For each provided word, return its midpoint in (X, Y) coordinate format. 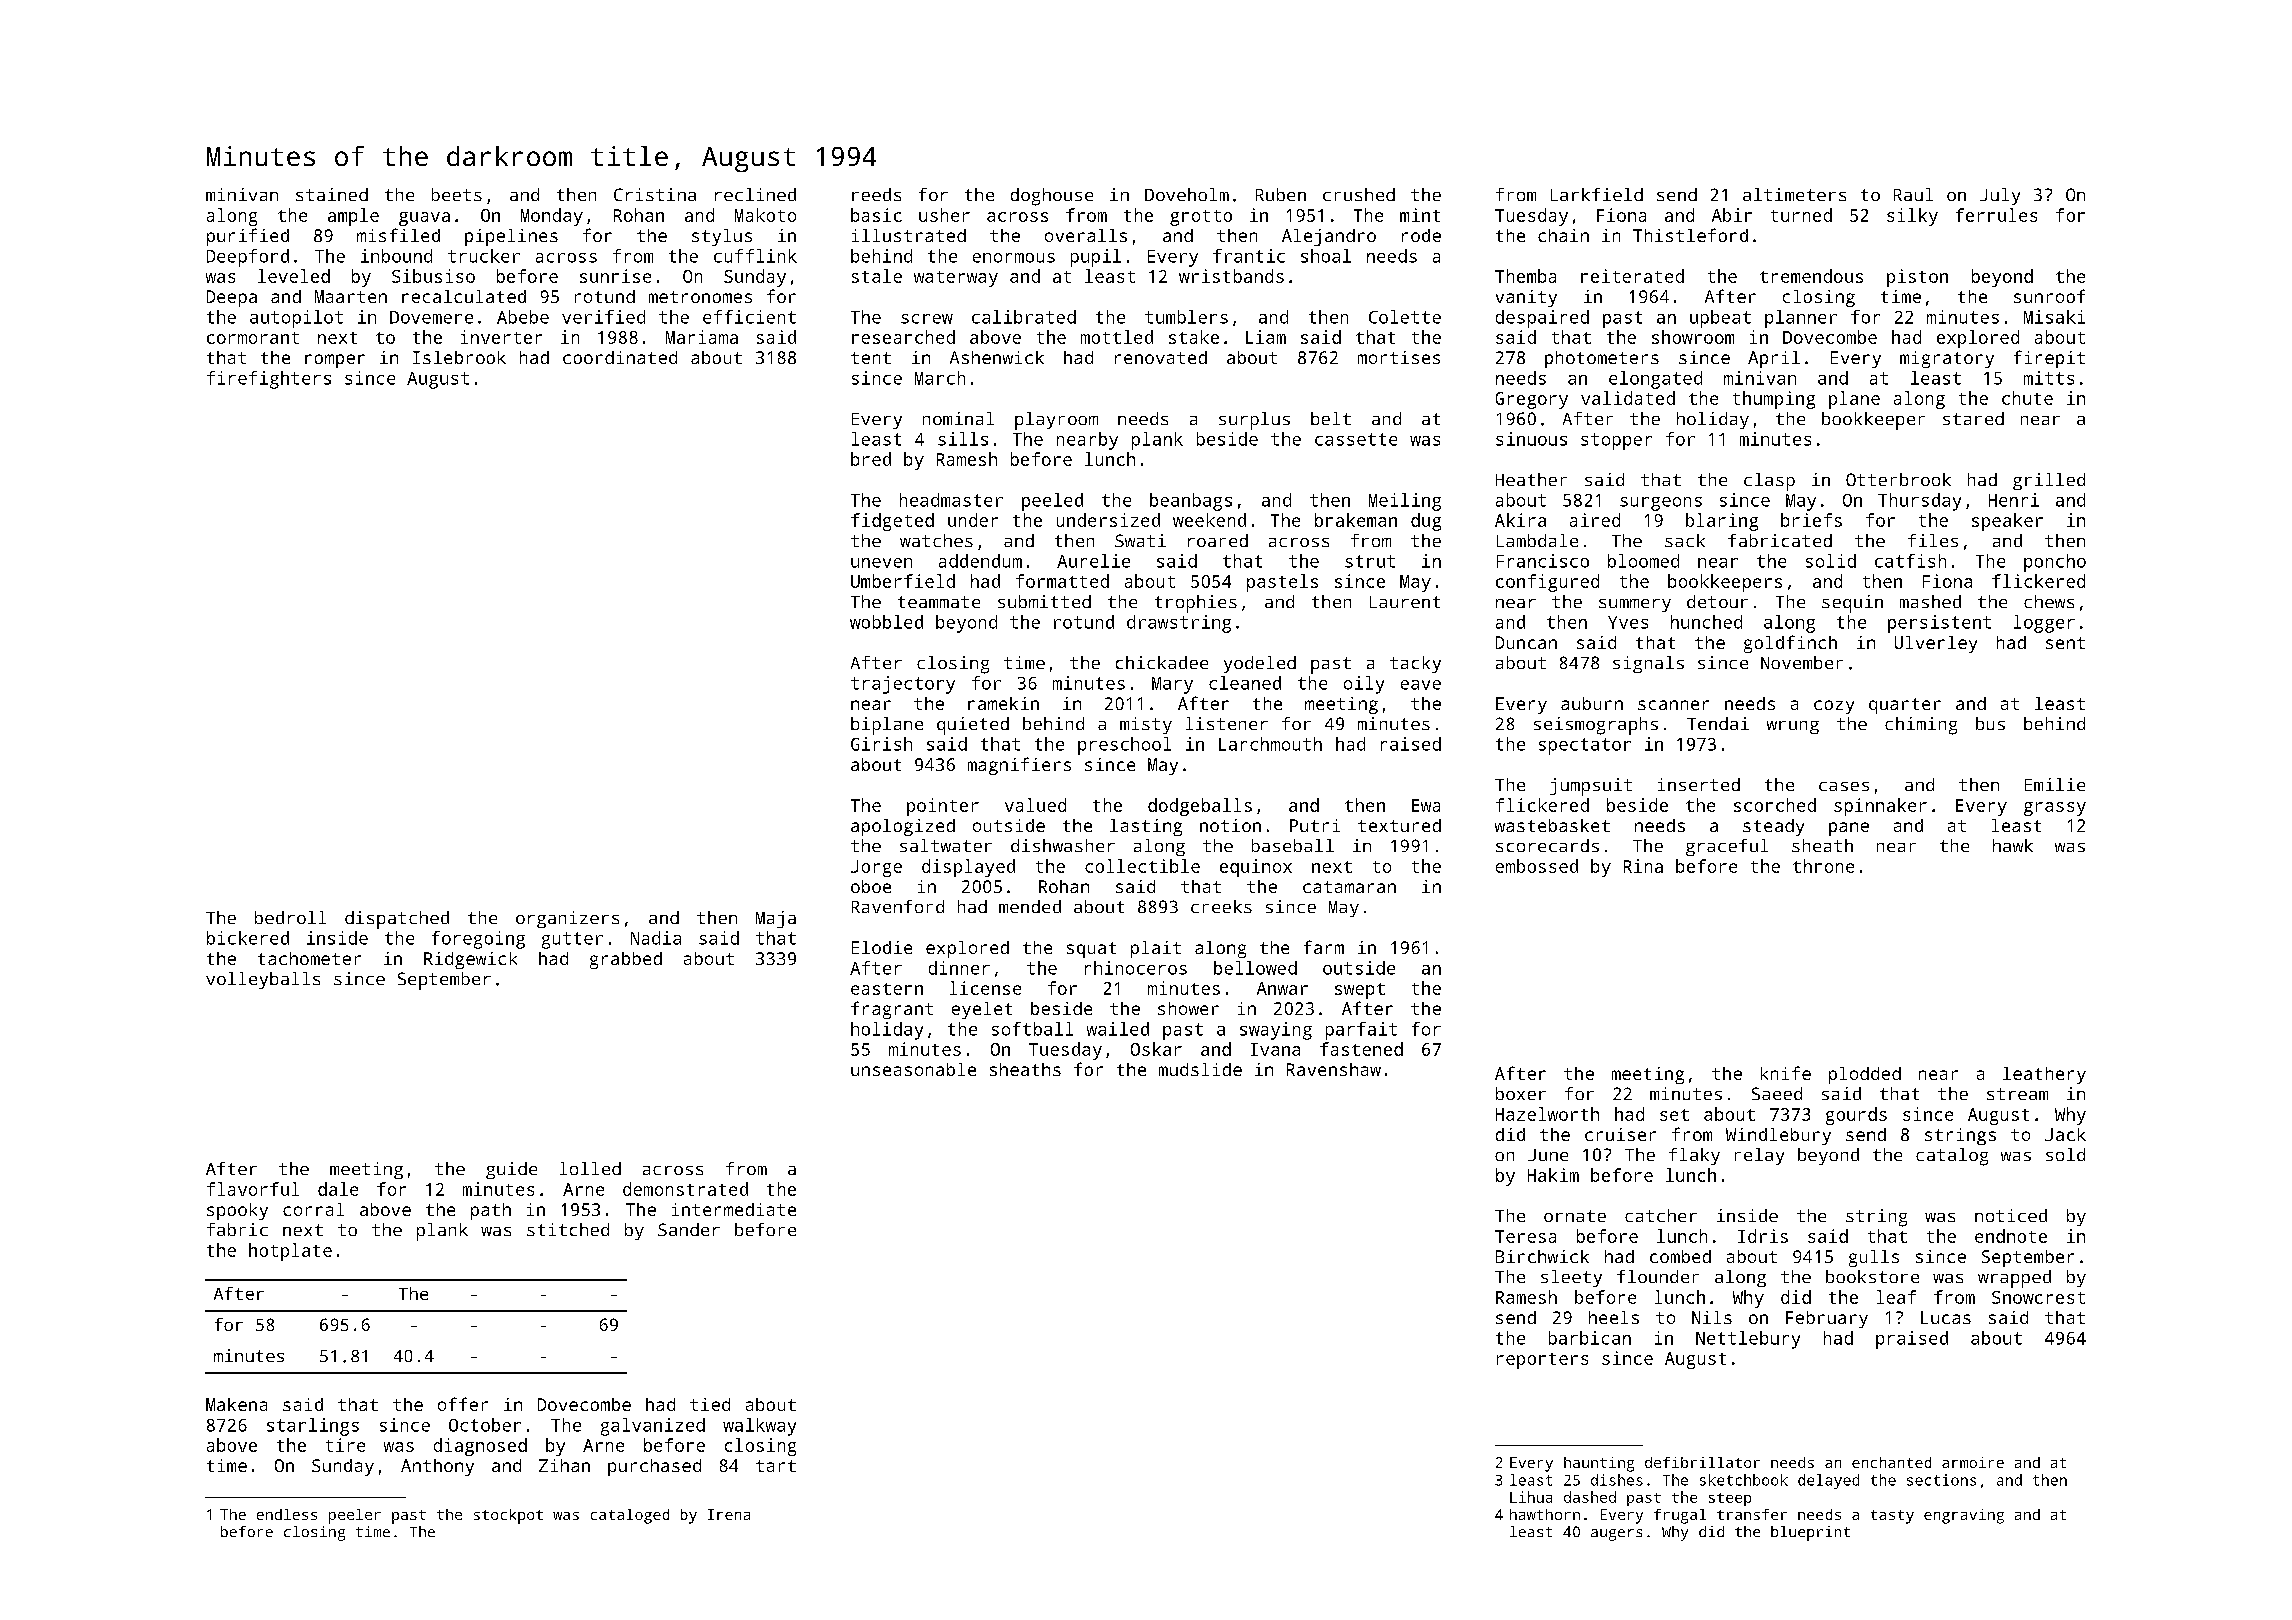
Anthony (437, 1467)
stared (1973, 418)
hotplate (290, 1252)
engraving (1964, 1516)
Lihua (1531, 1497)
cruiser (1620, 1134)
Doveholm (1187, 194)
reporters (1542, 1361)
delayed (1828, 1481)
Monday (552, 217)
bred (871, 459)
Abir (1732, 215)
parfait (1361, 1031)
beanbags (1191, 502)
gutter (572, 940)
